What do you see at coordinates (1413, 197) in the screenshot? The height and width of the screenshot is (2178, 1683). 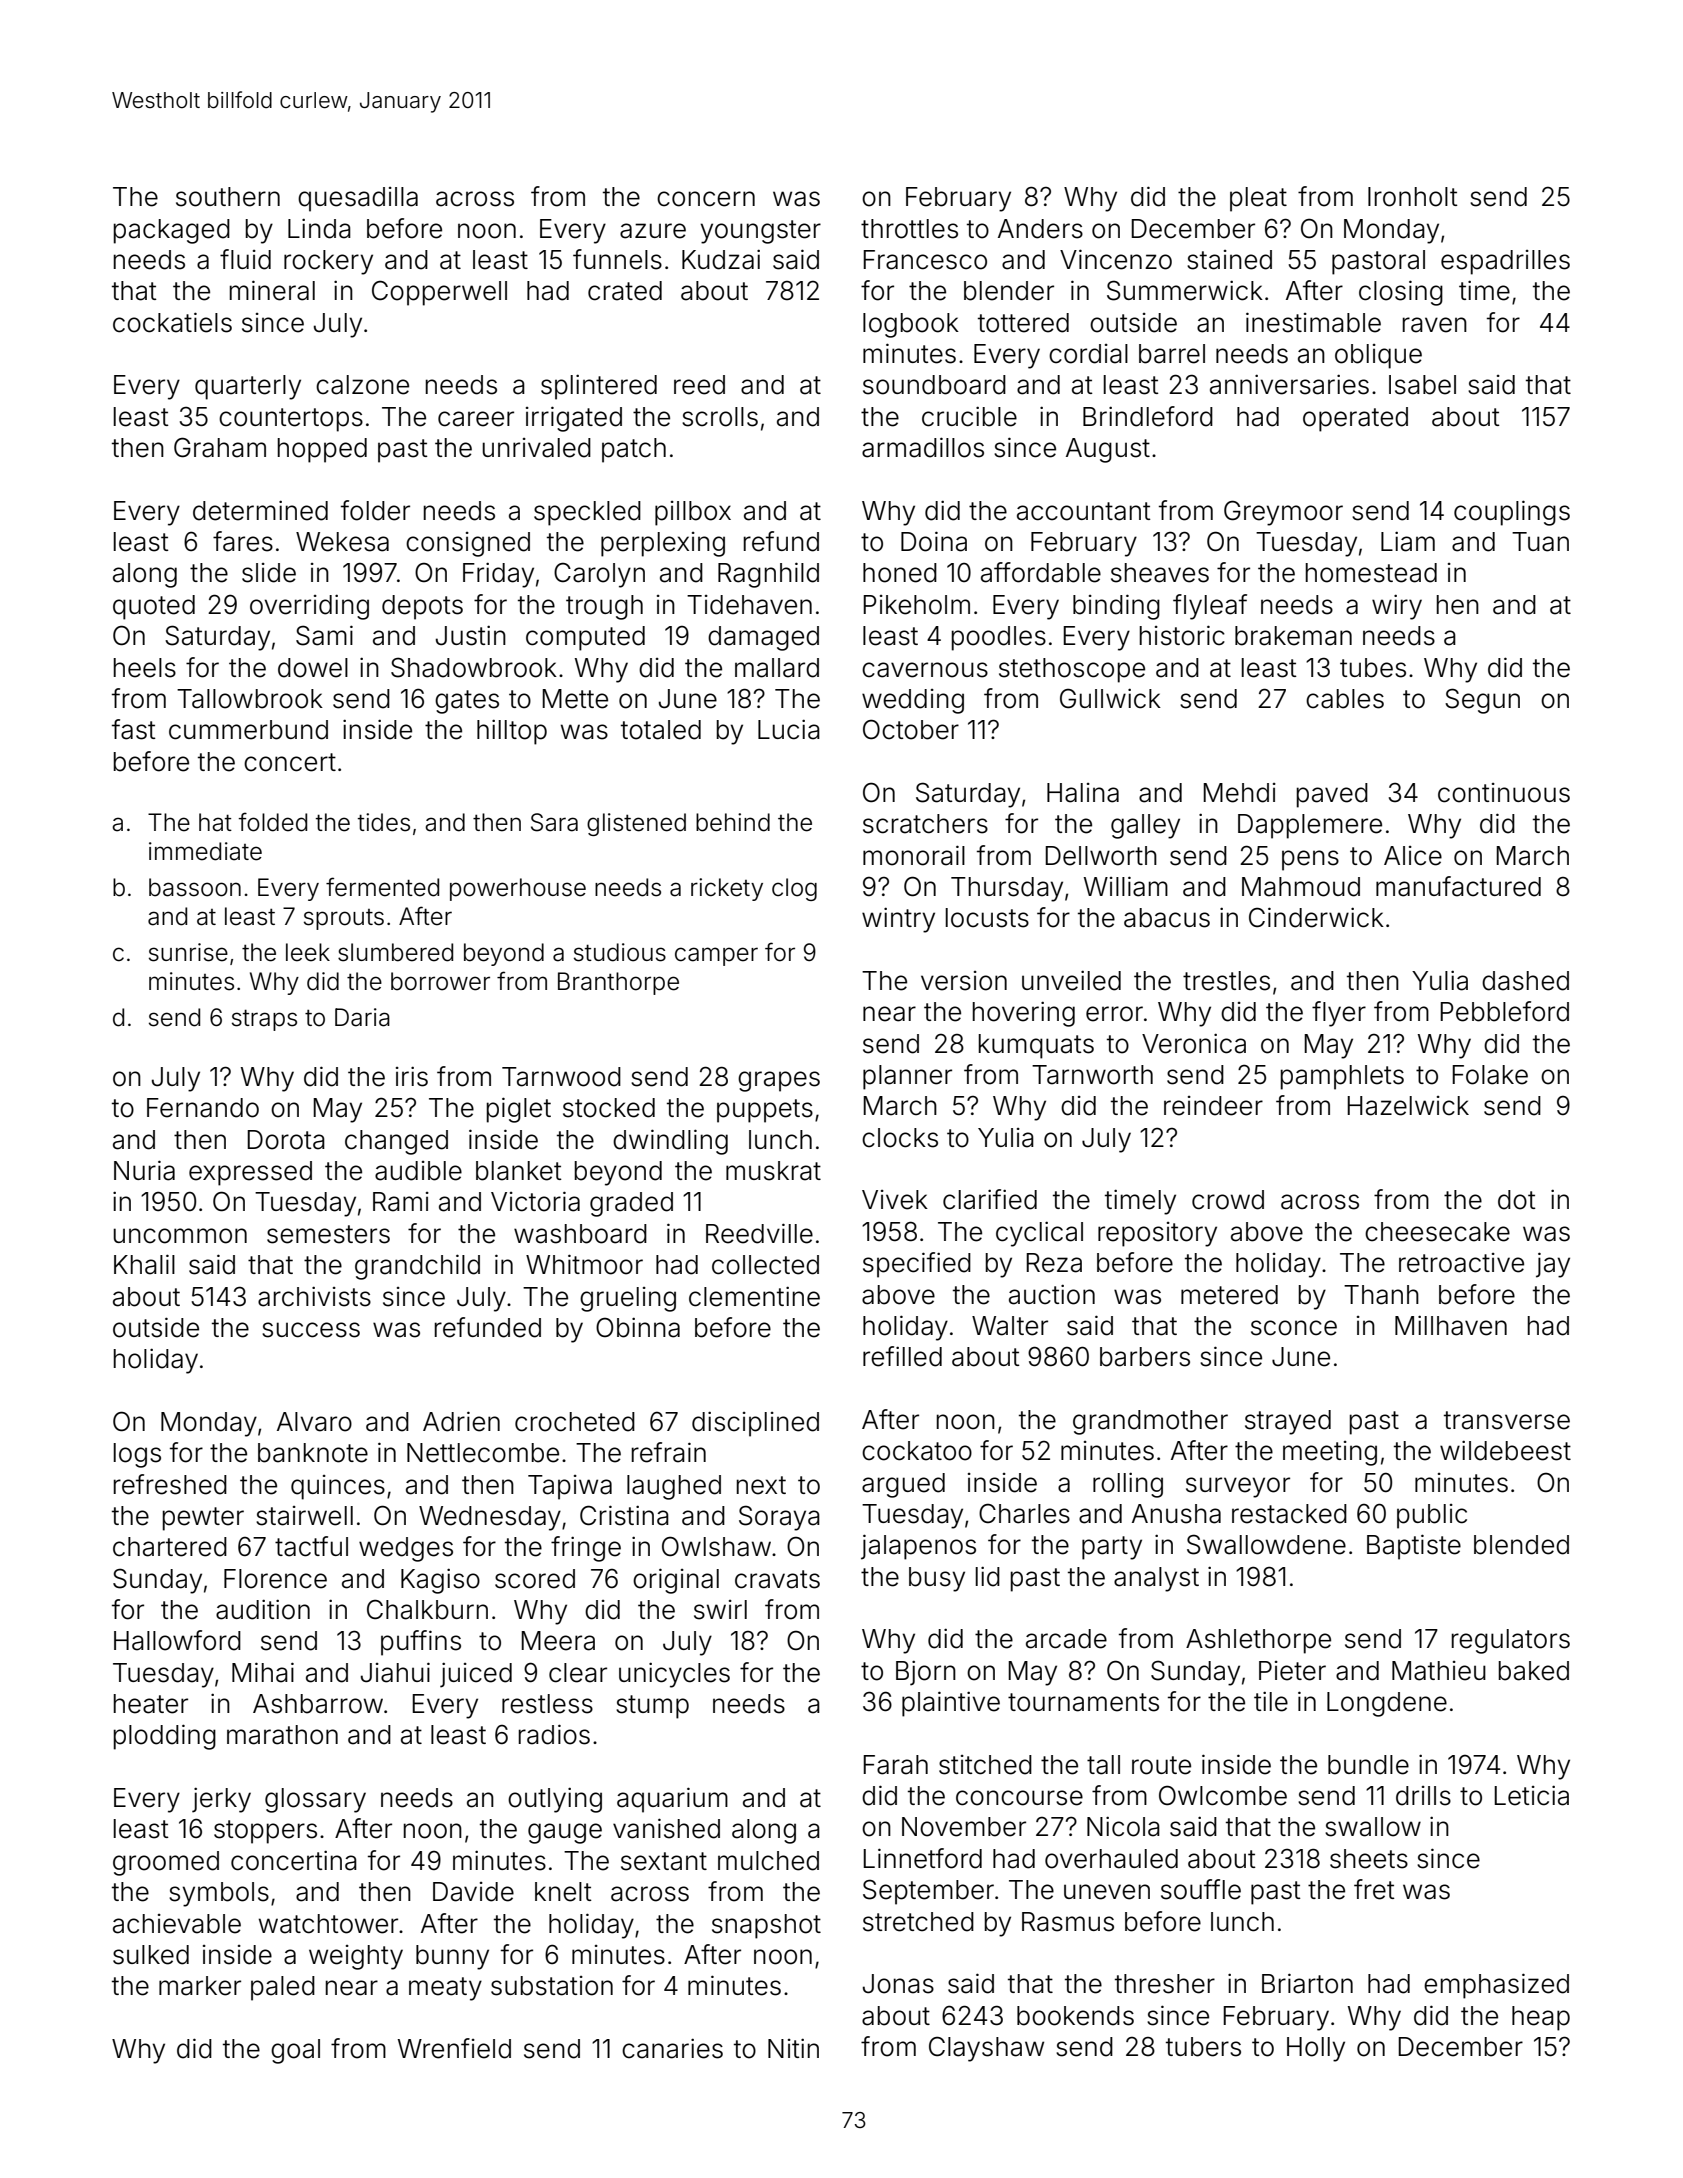 I see `Ironholt` at bounding box center [1413, 197].
